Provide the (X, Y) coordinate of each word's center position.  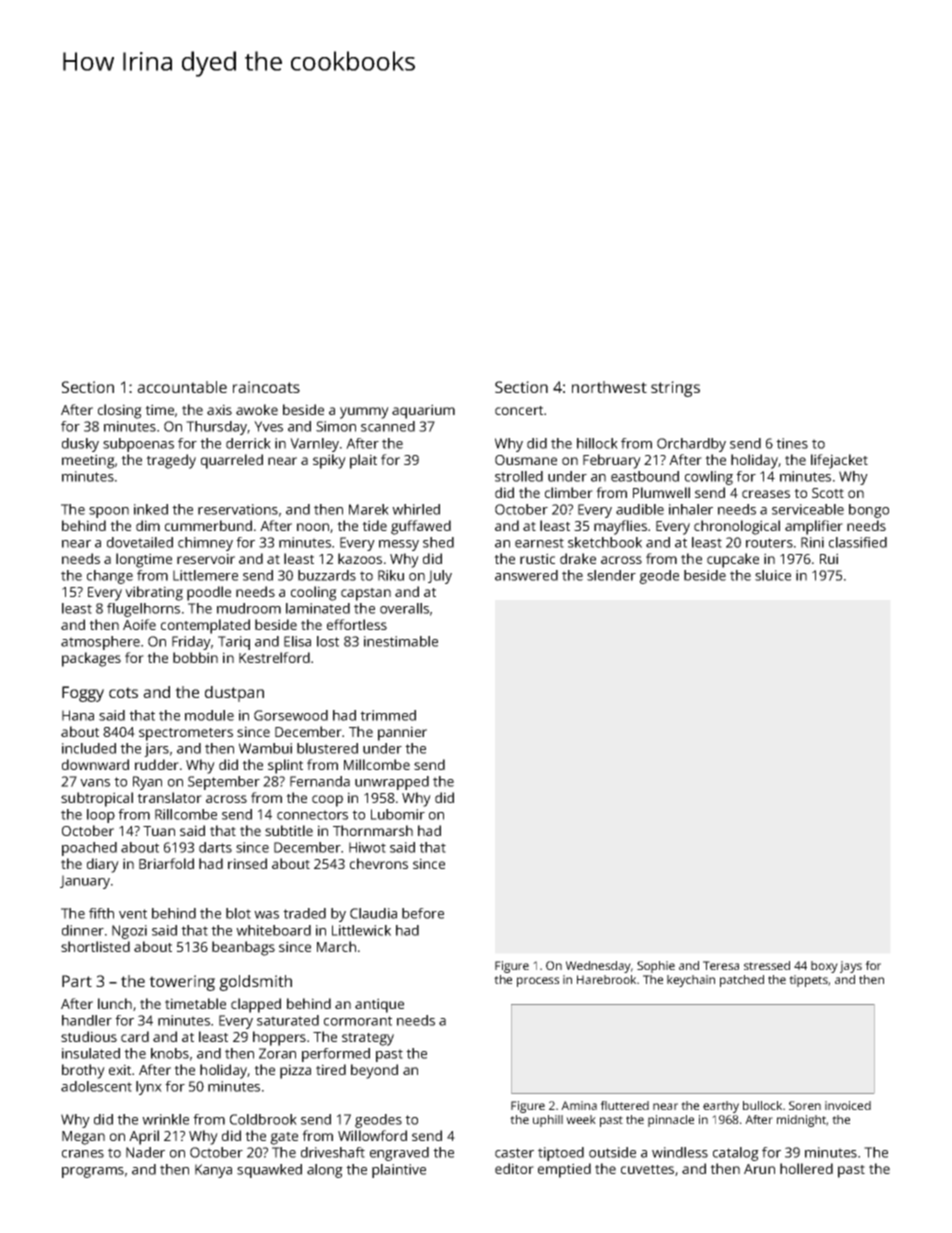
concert (519, 410)
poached (89, 849)
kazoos (360, 558)
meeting (88, 461)
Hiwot (367, 847)
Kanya (213, 1171)
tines (792, 443)
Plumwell (661, 492)
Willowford (372, 1135)
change (110, 577)
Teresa (721, 965)
